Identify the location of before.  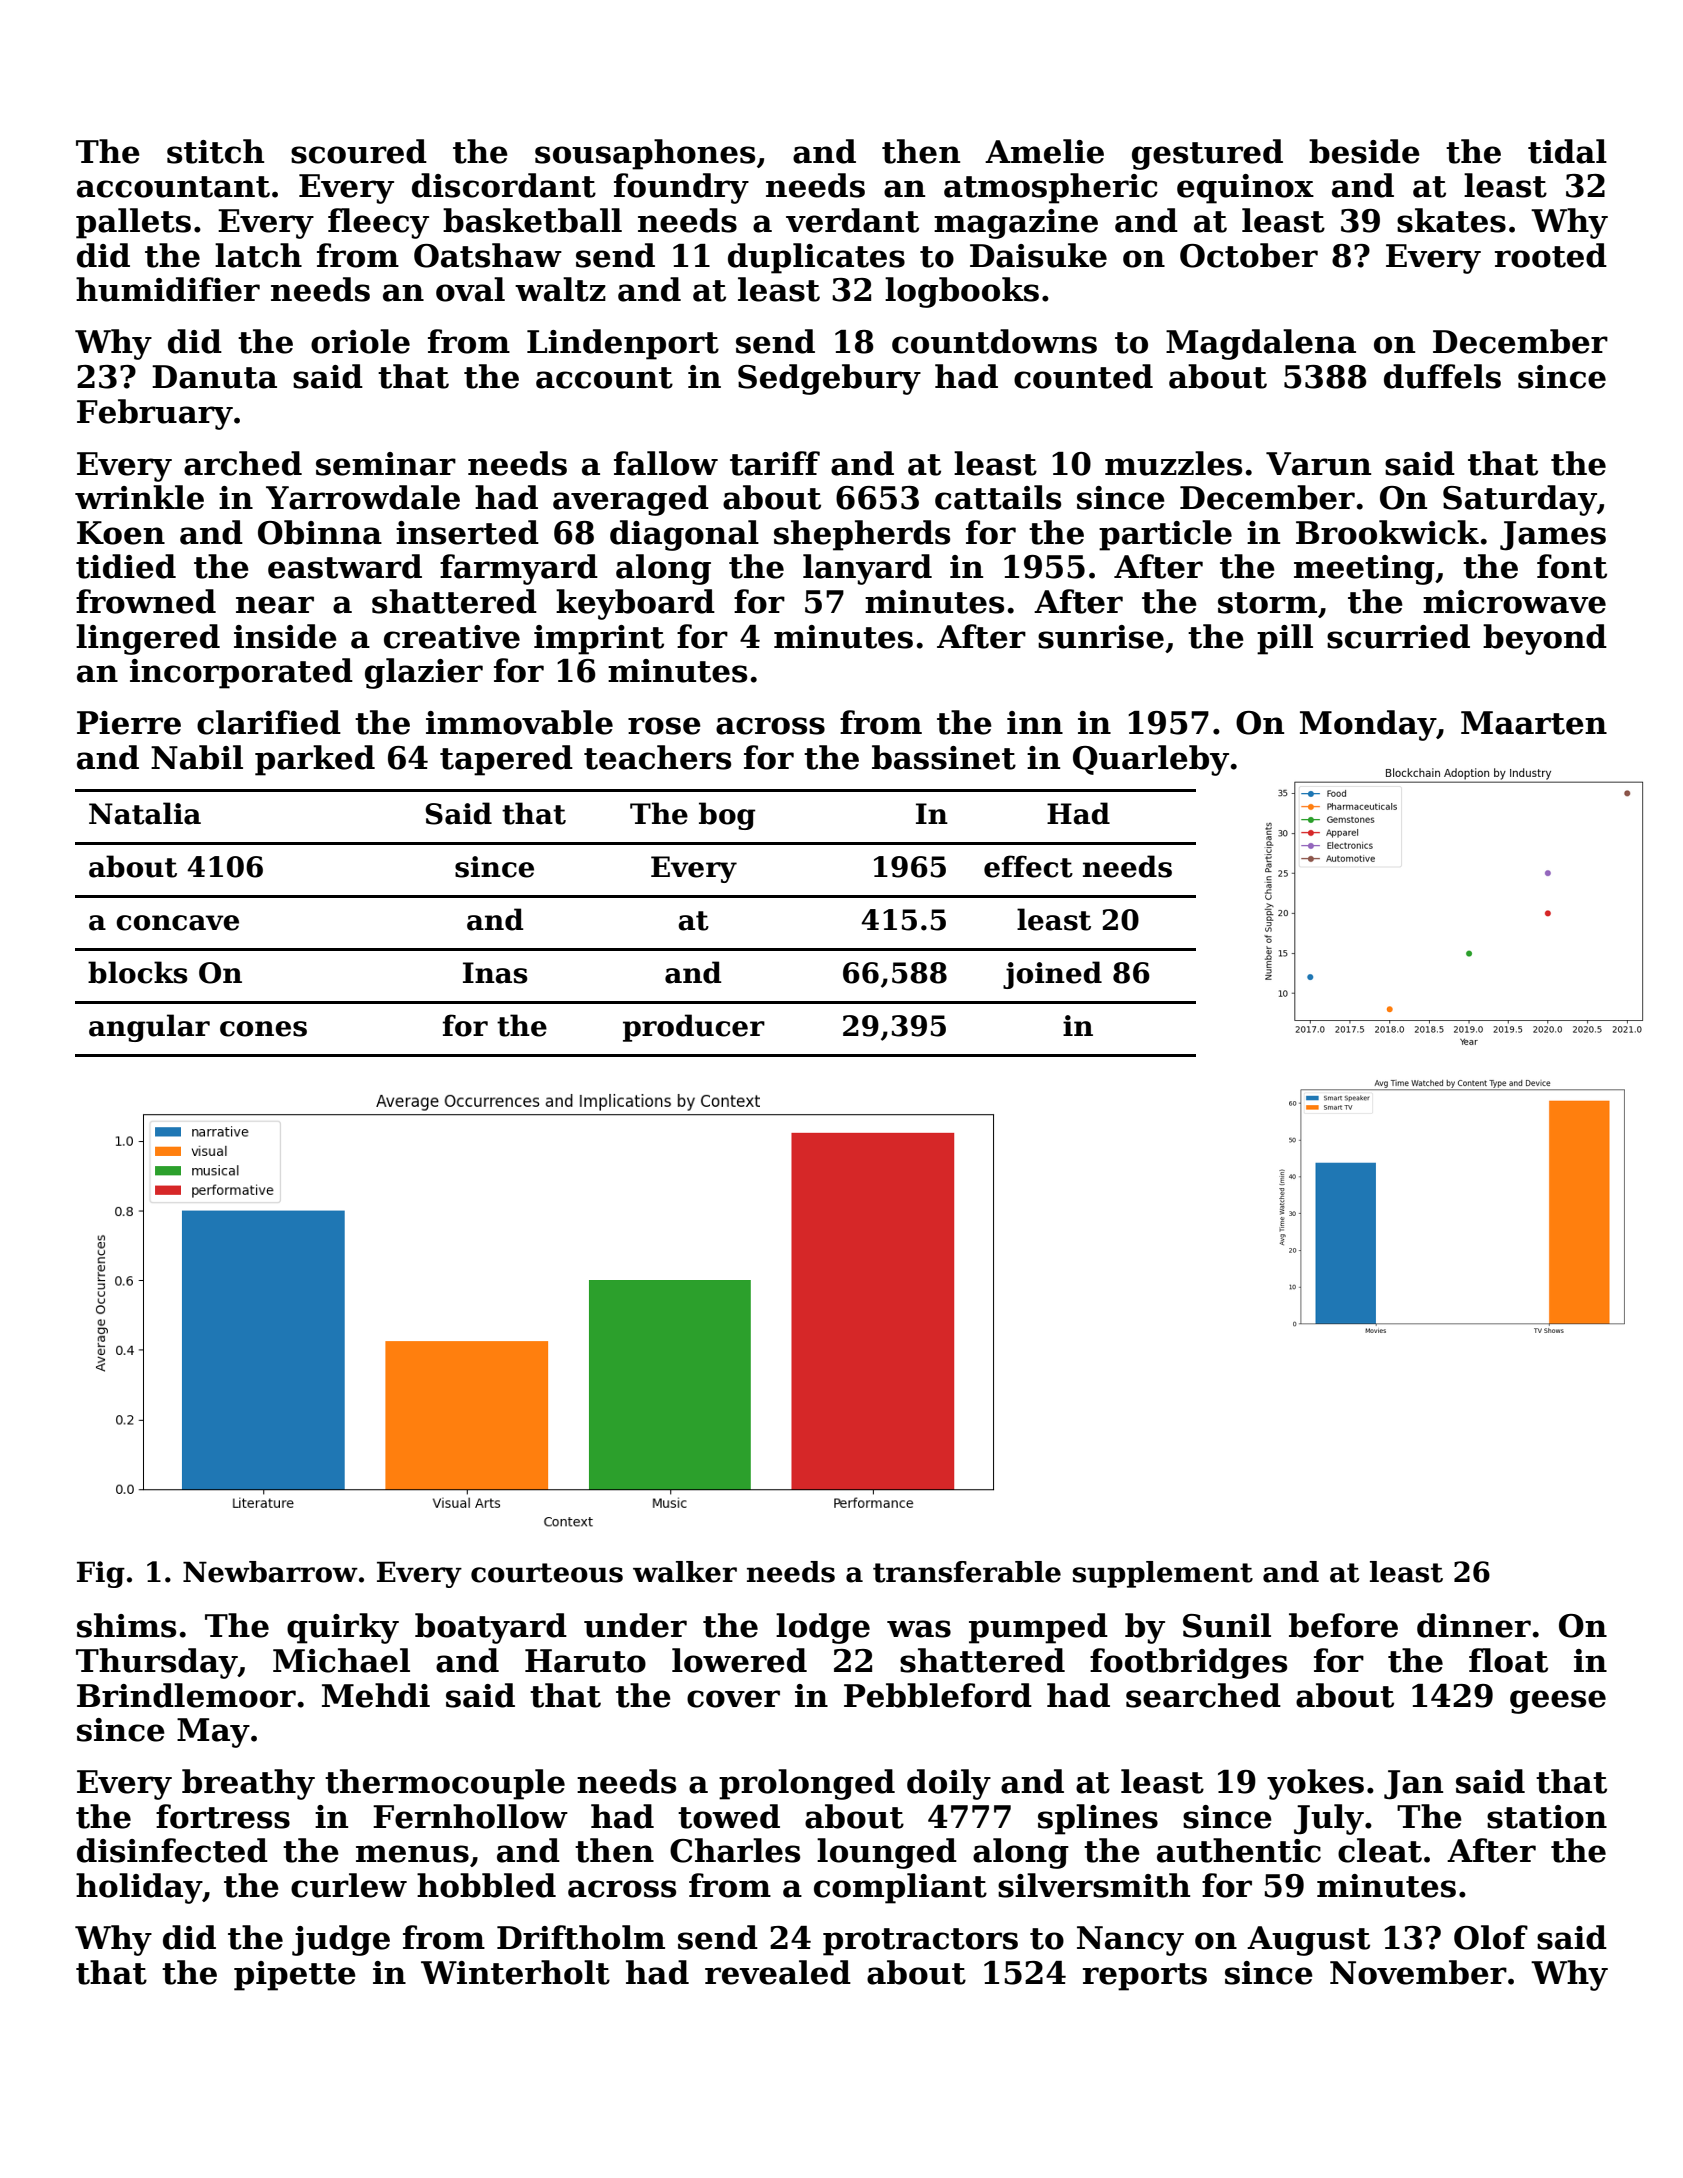
(1343, 1625).
